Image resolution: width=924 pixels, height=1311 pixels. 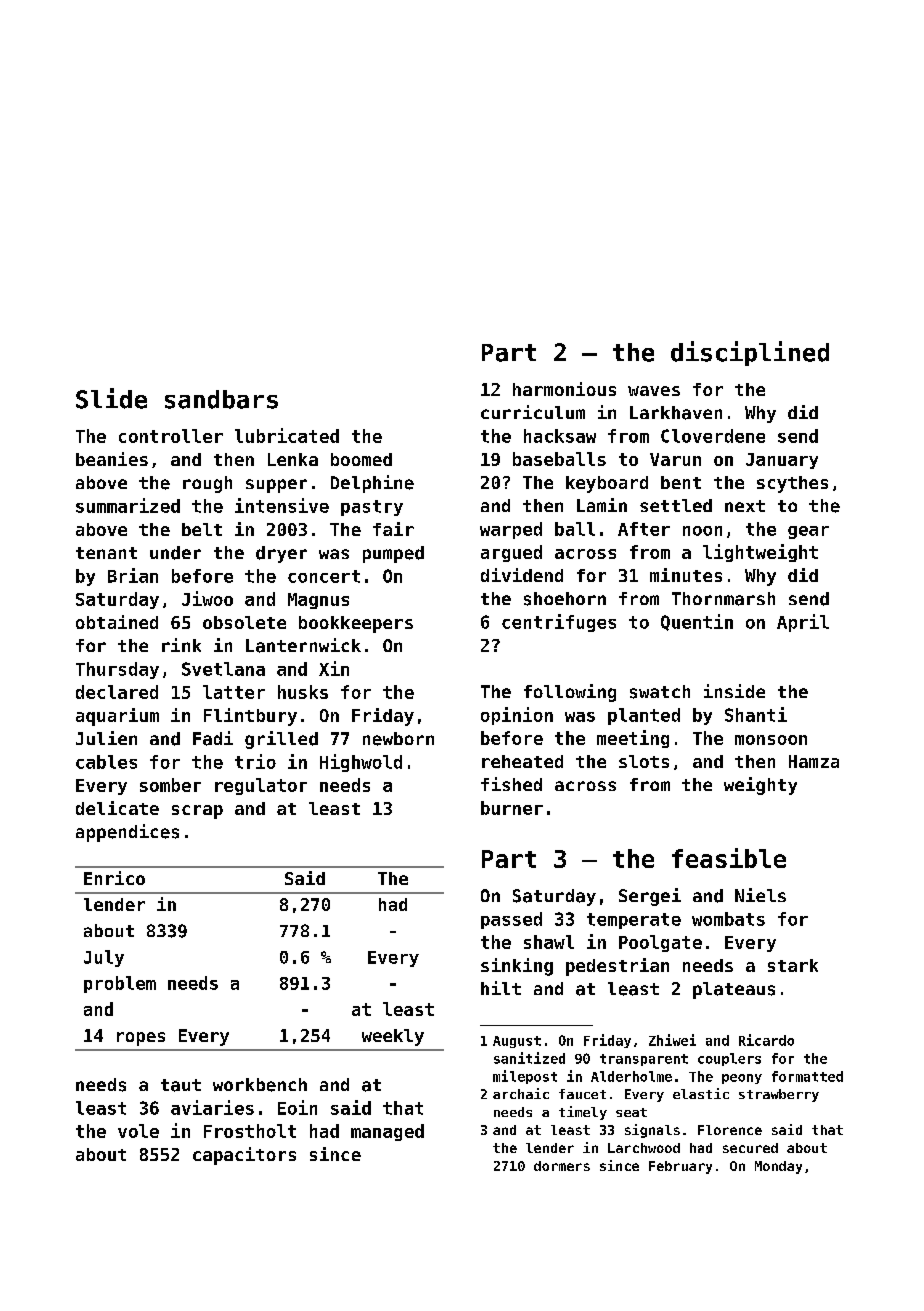 I want to click on capacitors, so click(x=244, y=1156).
